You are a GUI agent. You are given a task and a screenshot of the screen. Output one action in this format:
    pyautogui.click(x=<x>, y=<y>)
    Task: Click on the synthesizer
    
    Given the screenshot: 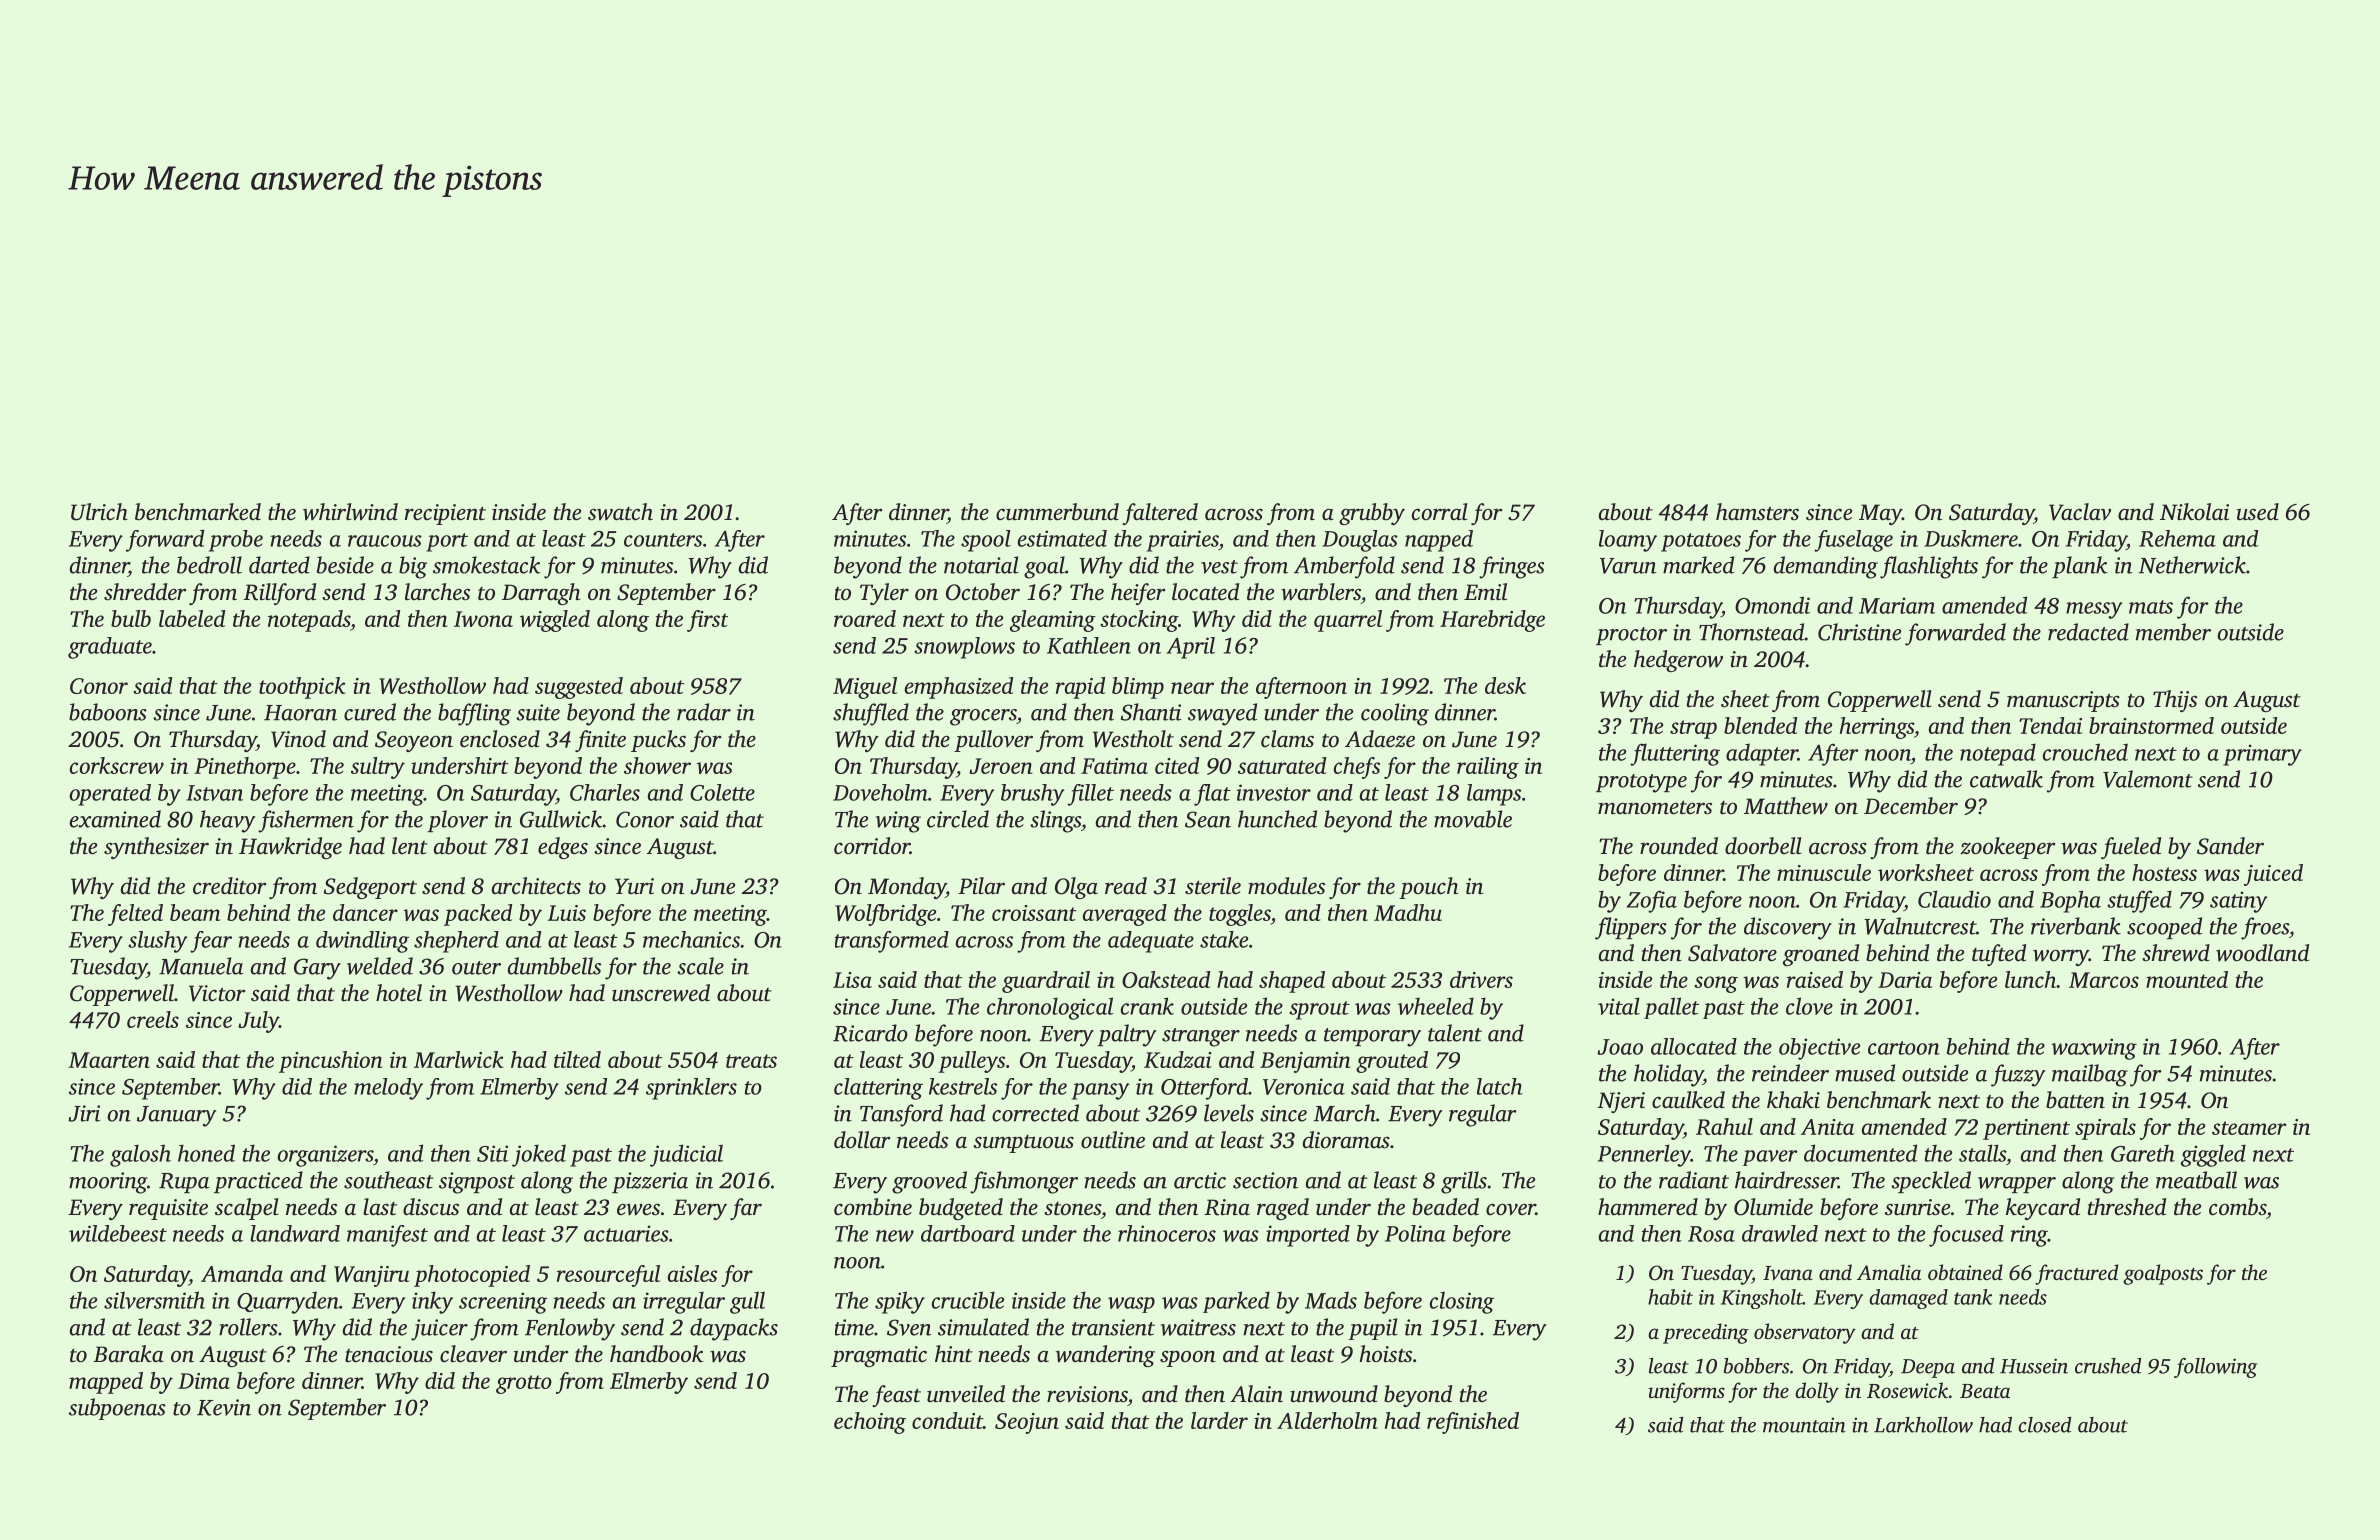 What is the action you would take?
    pyautogui.click(x=156, y=848)
